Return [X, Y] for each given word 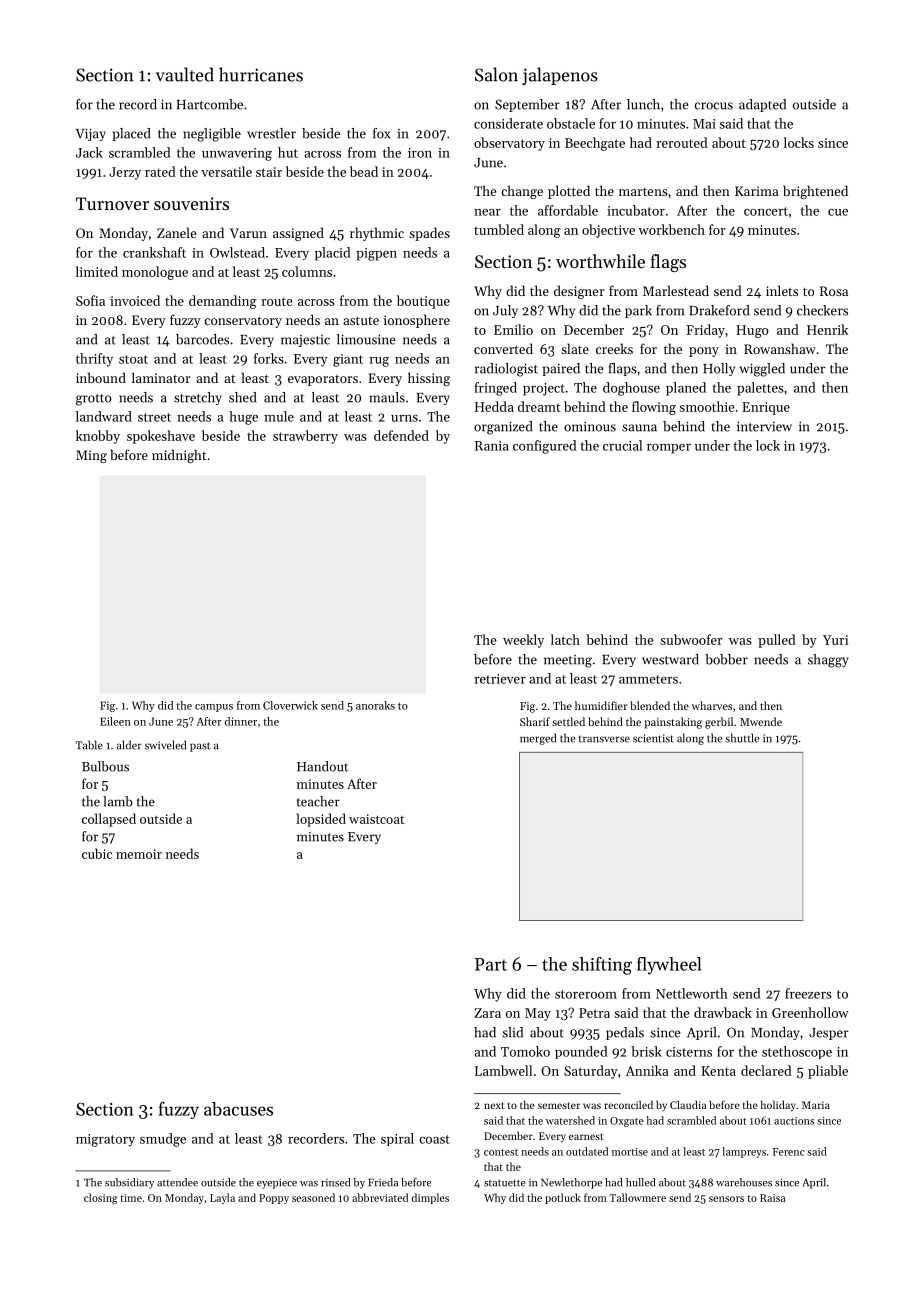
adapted [762, 105]
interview [764, 426]
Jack [89, 152]
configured [545, 447]
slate [575, 348]
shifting [602, 966]
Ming [91, 456]
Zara [487, 1013]
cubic [97, 853]
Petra [594, 1013]
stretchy [198, 398]
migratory [105, 1140]
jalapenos [560, 76]
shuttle [742, 738]
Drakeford [719, 310]
